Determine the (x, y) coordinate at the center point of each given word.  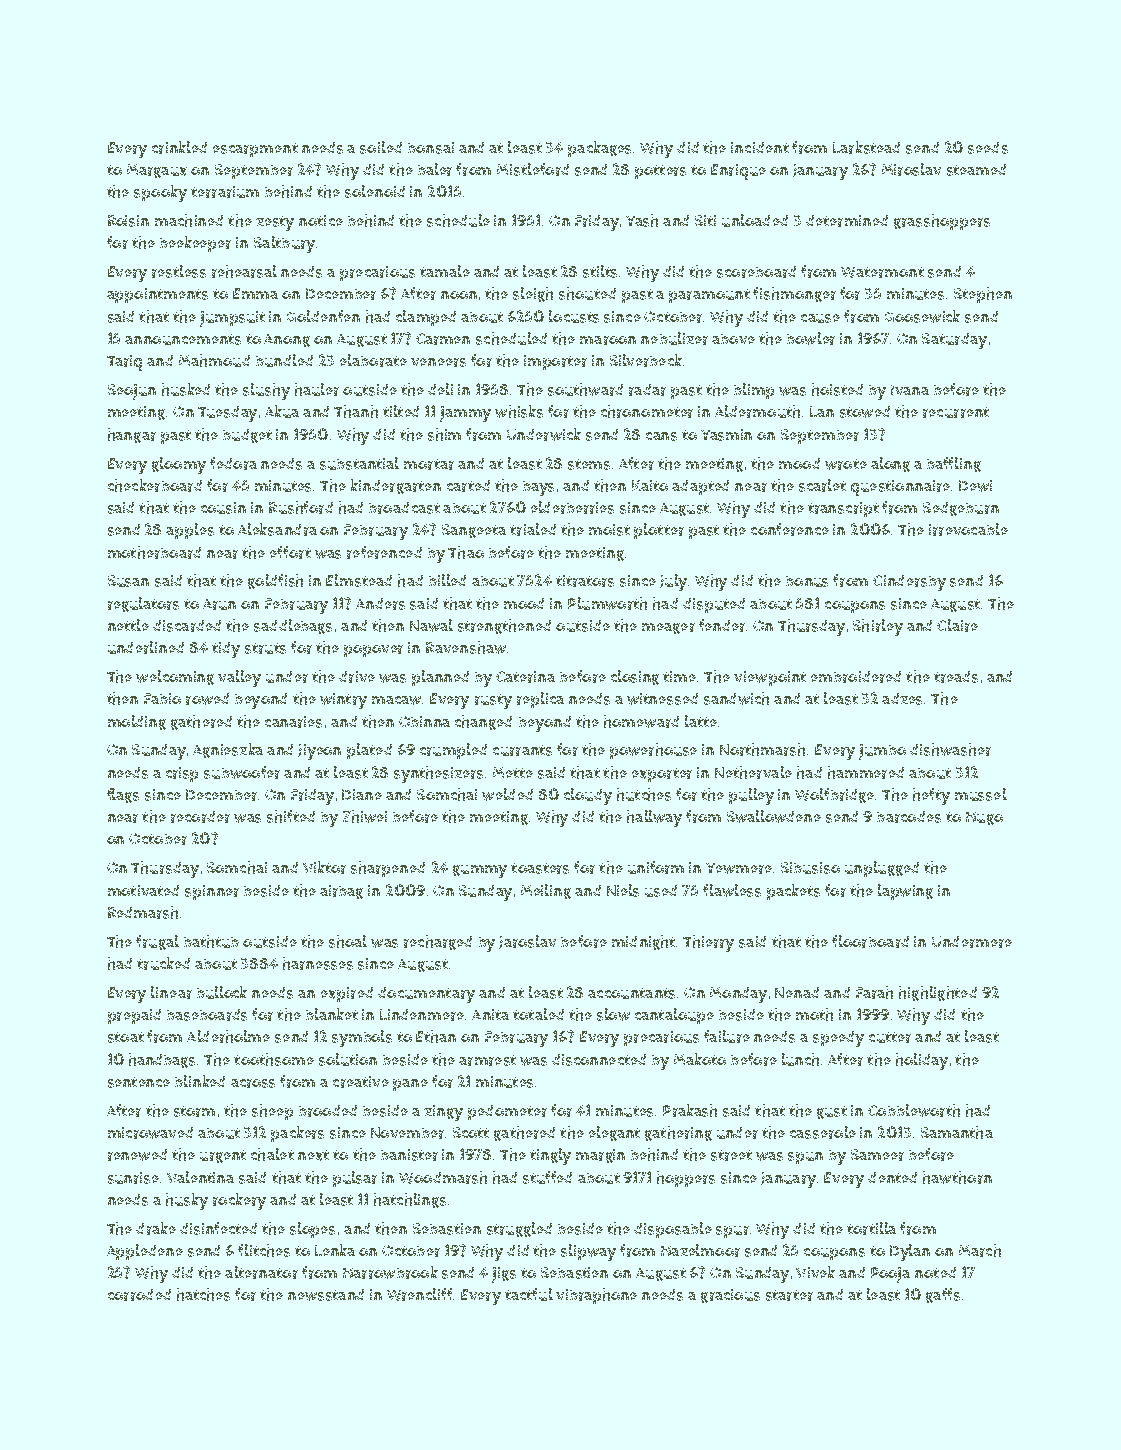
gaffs (943, 1295)
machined (189, 220)
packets (793, 892)
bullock (222, 992)
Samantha (957, 1132)
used (661, 891)
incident (760, 147)
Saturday (954, 341)
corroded (139, 1295)
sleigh (533, 294)
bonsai (431, 148)
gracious (730, 1296)
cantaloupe (674, 1016)
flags (123, 795)
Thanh (356, 411)
